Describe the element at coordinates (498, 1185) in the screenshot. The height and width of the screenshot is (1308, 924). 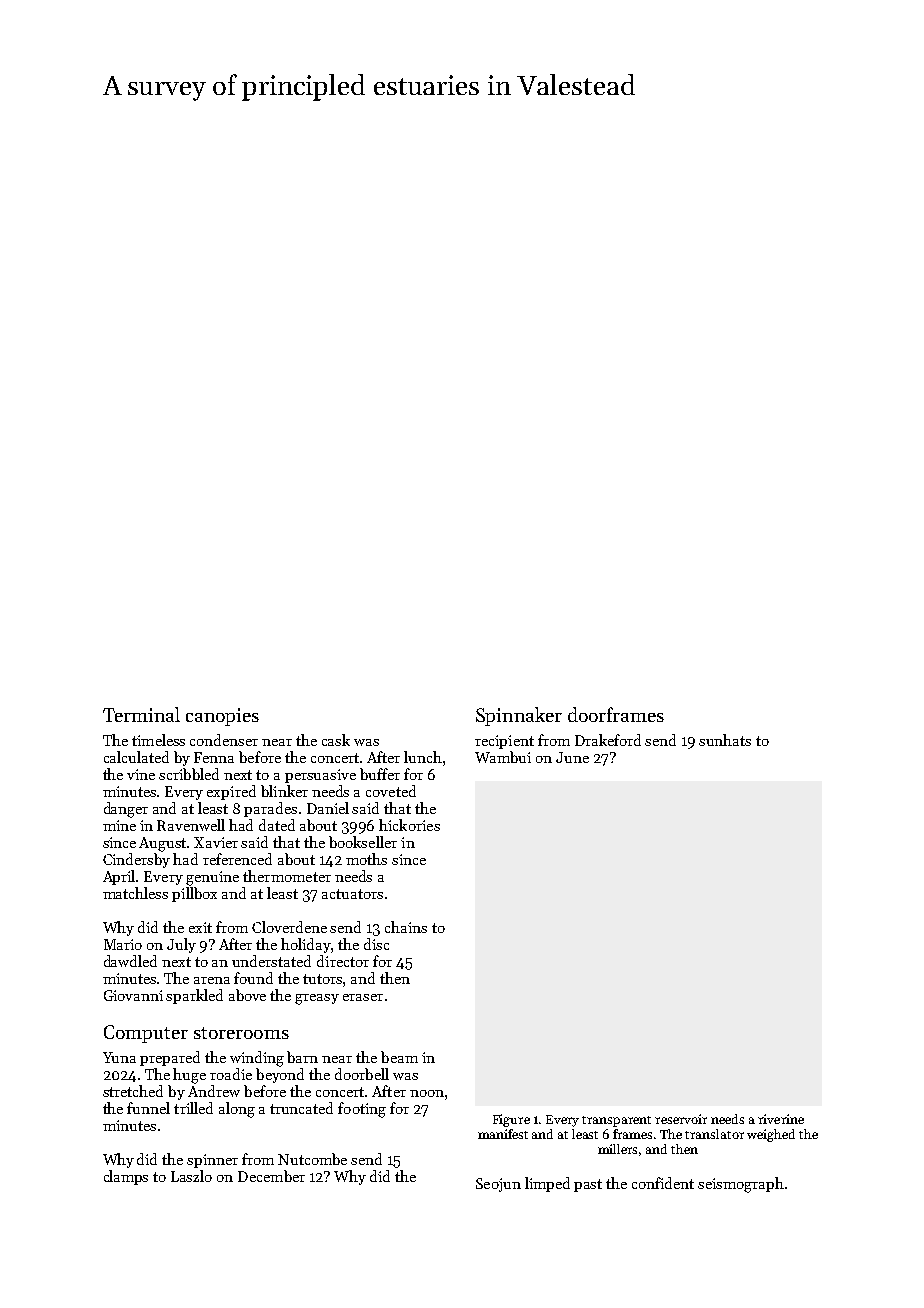
I see `Seojun` at that location.
